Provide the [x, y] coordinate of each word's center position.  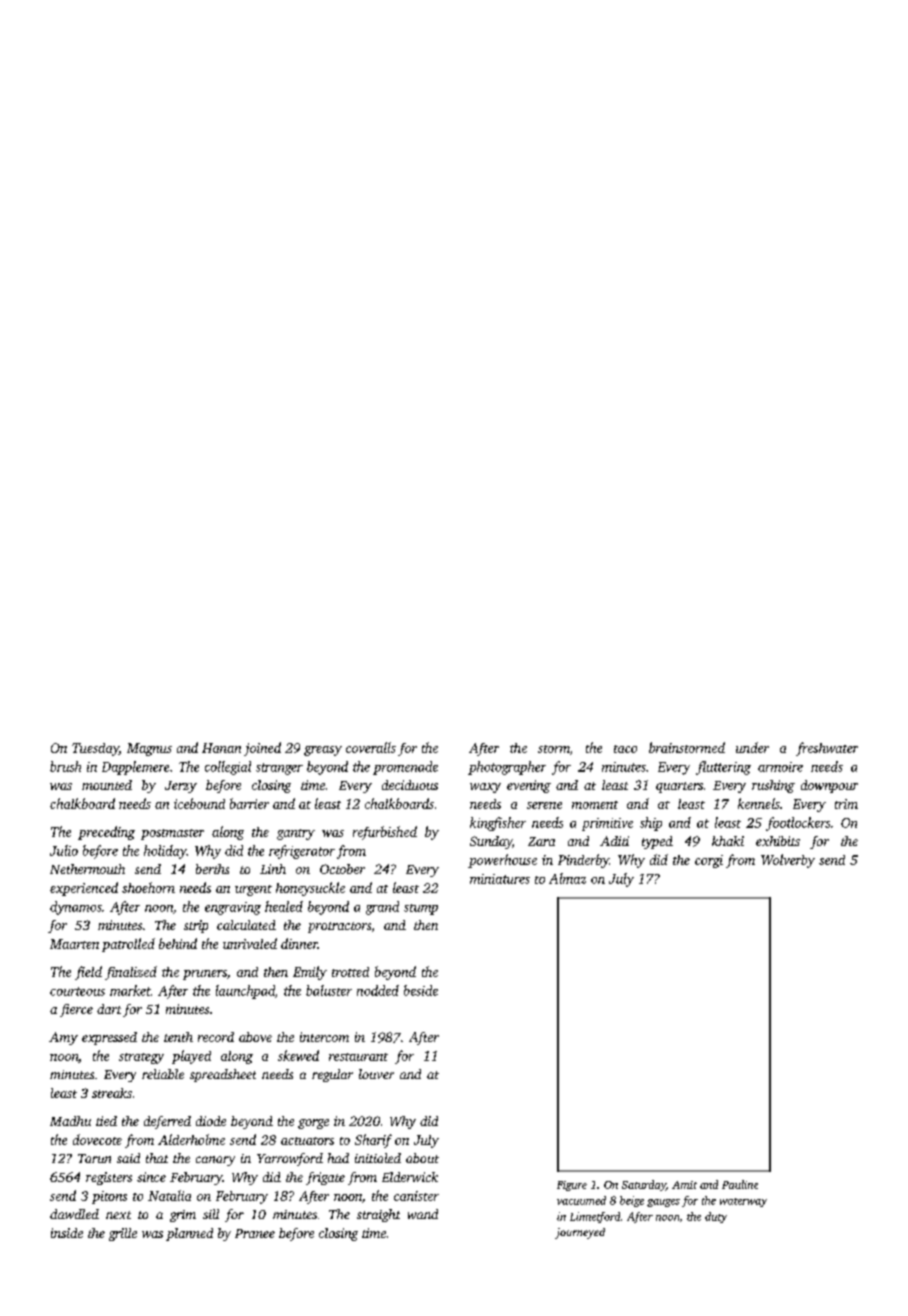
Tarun [94, 1158]
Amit [684, 1185]
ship [651, 824]
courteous [77, 991]
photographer [507, 768]
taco [625, 749]
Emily [310, 973]
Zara [541, 841]
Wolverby [788, 861]
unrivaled [250, 943]
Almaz [567, 878]
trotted [350, 972]
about [422, 1158]
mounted [107, 785]
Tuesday [95, 749]
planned [189, 1234]
